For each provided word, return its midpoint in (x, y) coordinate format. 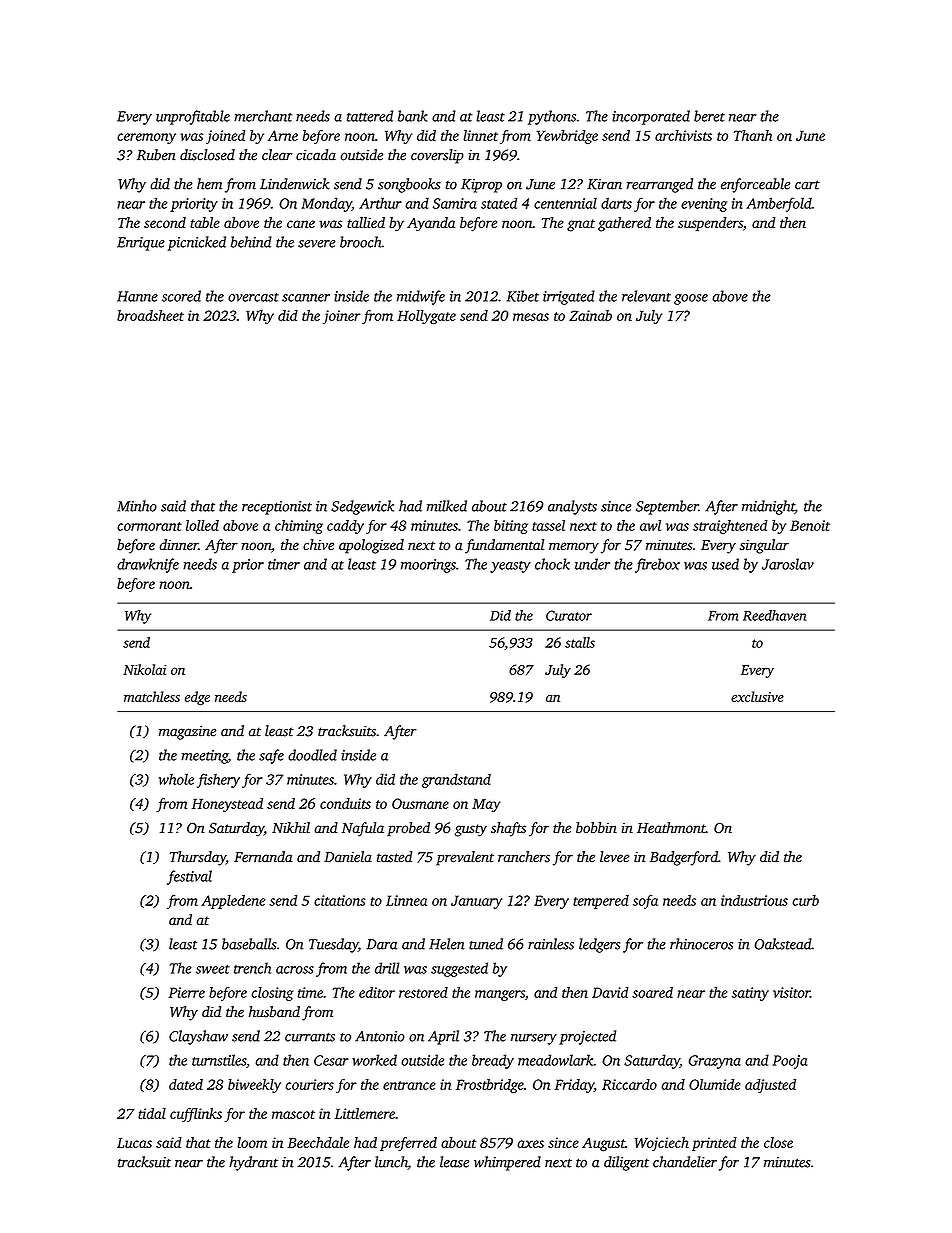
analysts (572, 507)
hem (209, 184)
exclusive (757, 696)
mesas (531, 317)
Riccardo (629, 1084)
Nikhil (291, 827)
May (486, 805)
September (667, 507)
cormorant (149, 526)
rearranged (660, 185)
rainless (551, 944)
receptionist (277, 508)
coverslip (437, 156)
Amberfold (779, 204)
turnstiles (219, 1060)
